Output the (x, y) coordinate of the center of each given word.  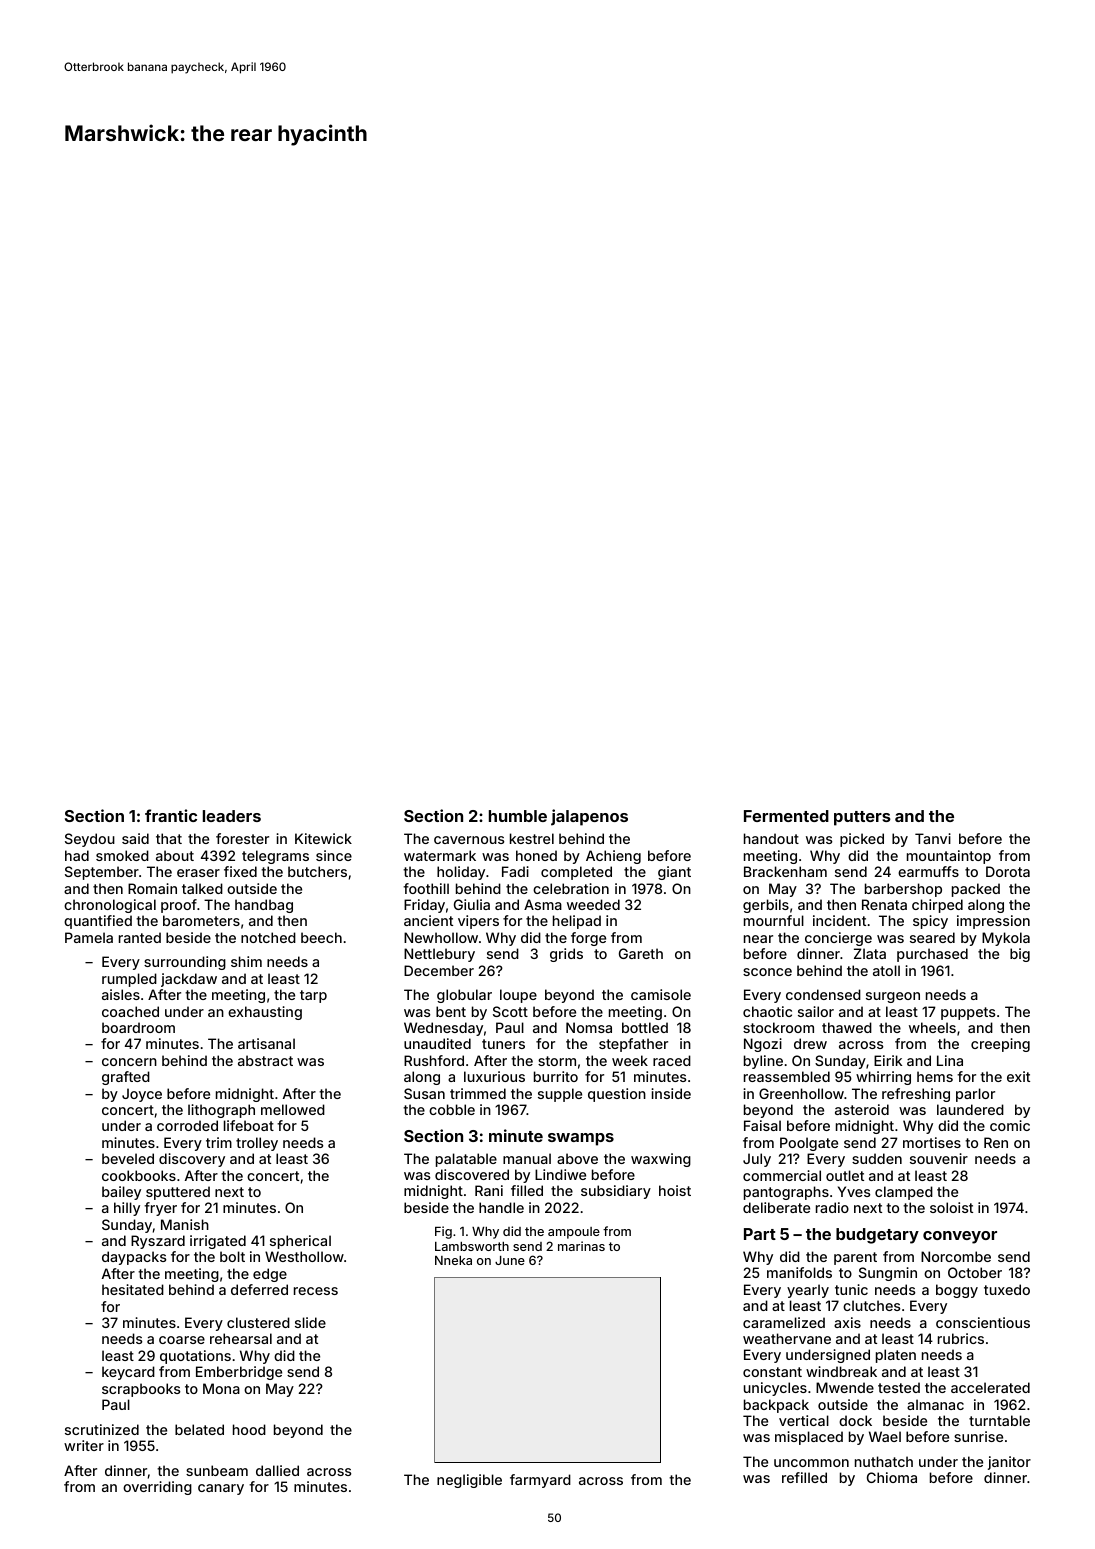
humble (518, 816)
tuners (503, 1044)
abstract (265, 1060)
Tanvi (933, 838)
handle (501, 1207)
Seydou (90, 840)
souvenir (939, 1158)
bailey (121, 1193)
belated (199, 1429)
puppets (968, 1013)
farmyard (540, 1481)
